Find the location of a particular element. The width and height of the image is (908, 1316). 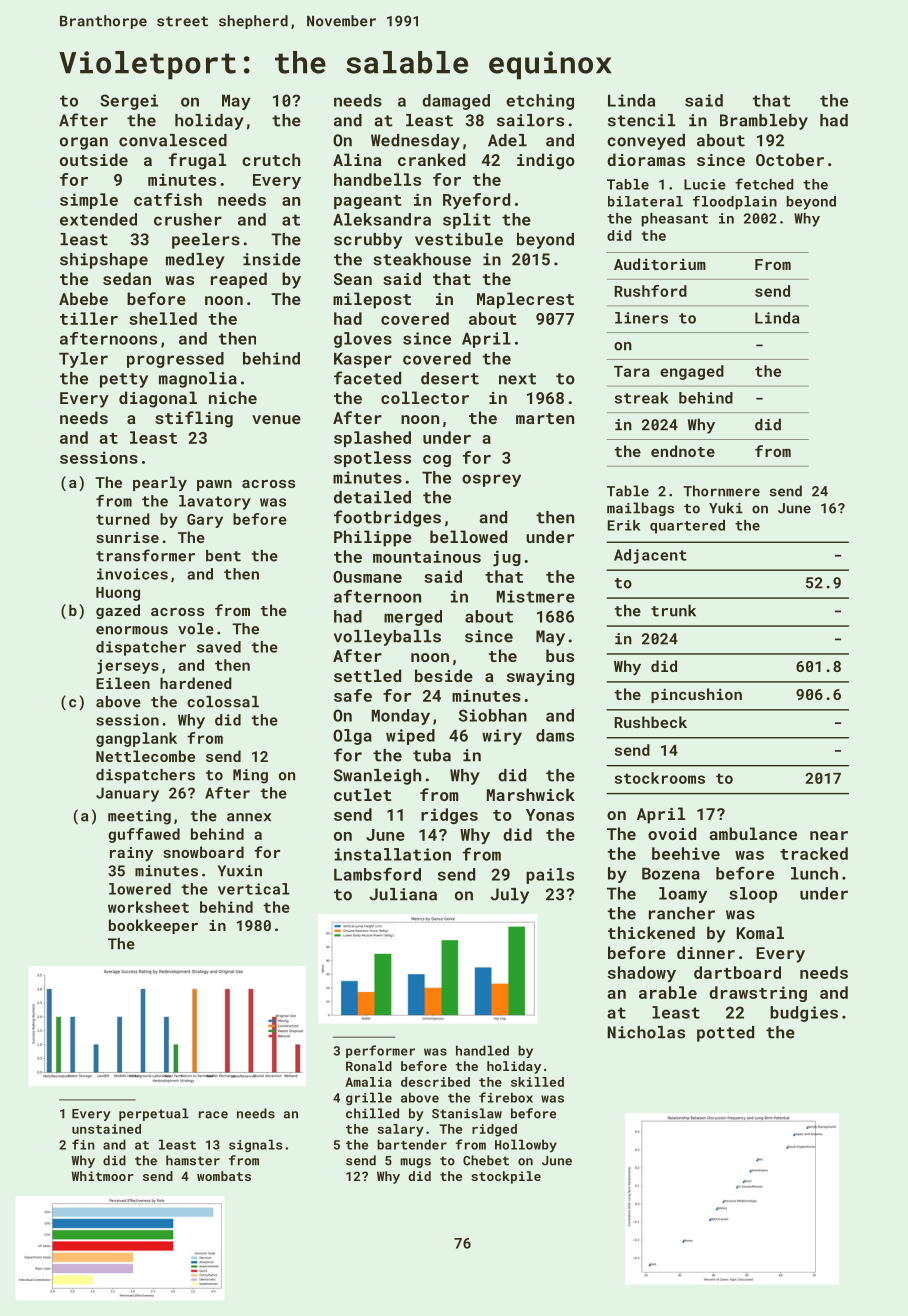

jerseys is located at coordinates (128, 666).
